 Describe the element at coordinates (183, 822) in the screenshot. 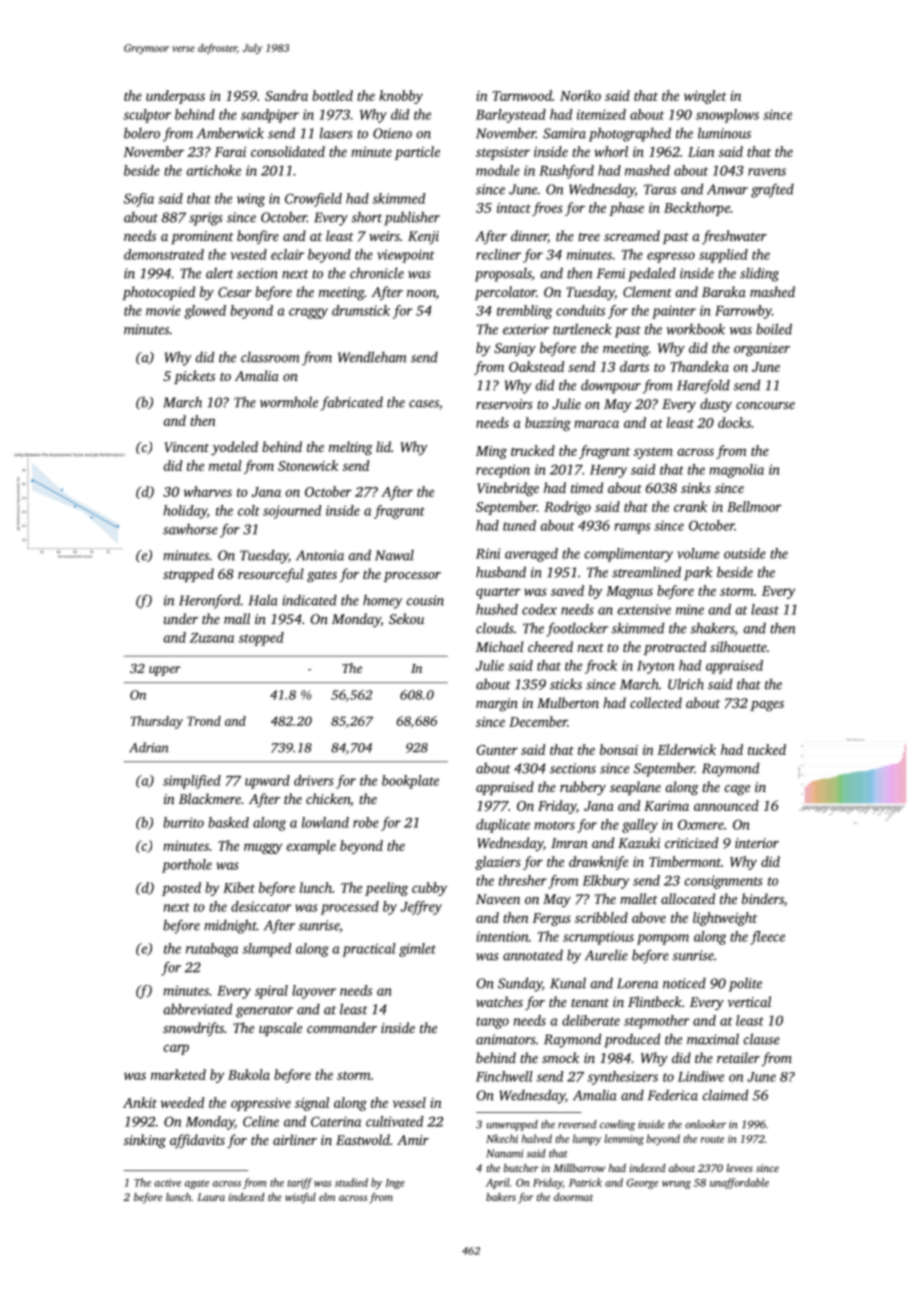

I see `burrito` at that location.
